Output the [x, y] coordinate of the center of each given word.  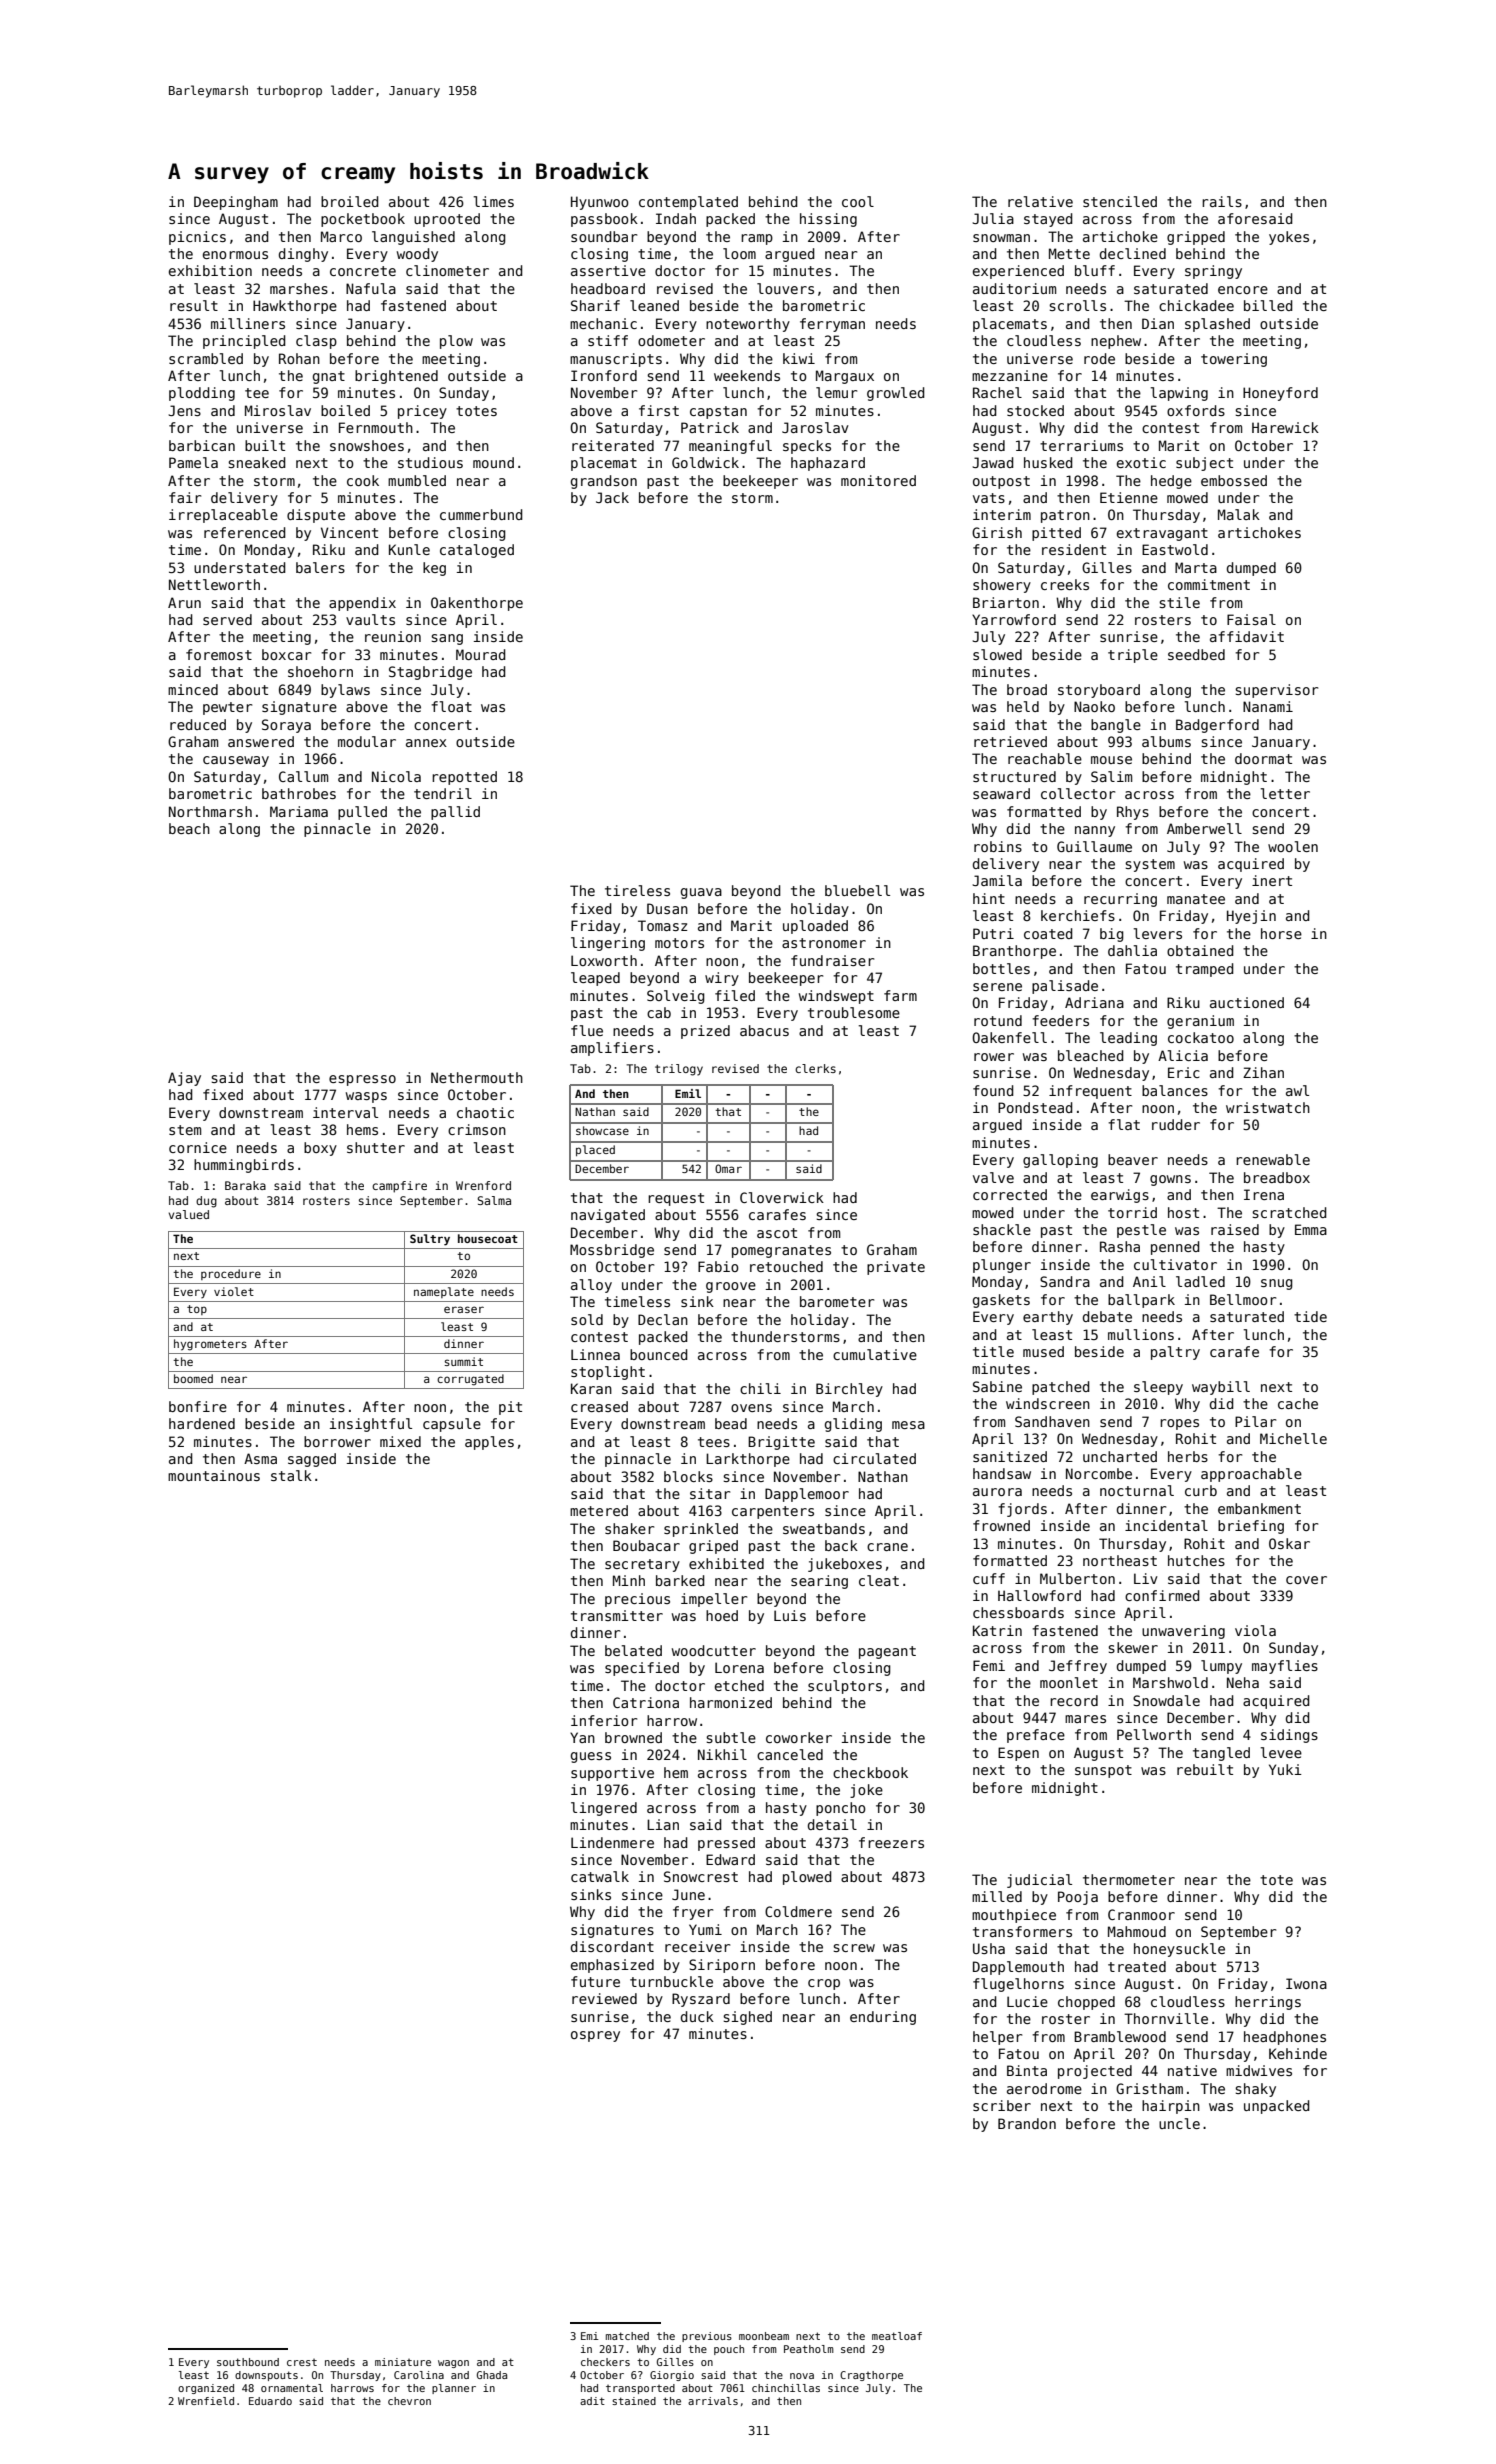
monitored [878, 480]
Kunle [409, 549]
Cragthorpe [871, 2376]
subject [1204, 464]
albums [1166, 741]
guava [701, 893]
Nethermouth [477, 1077]
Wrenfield [206, 2401]
